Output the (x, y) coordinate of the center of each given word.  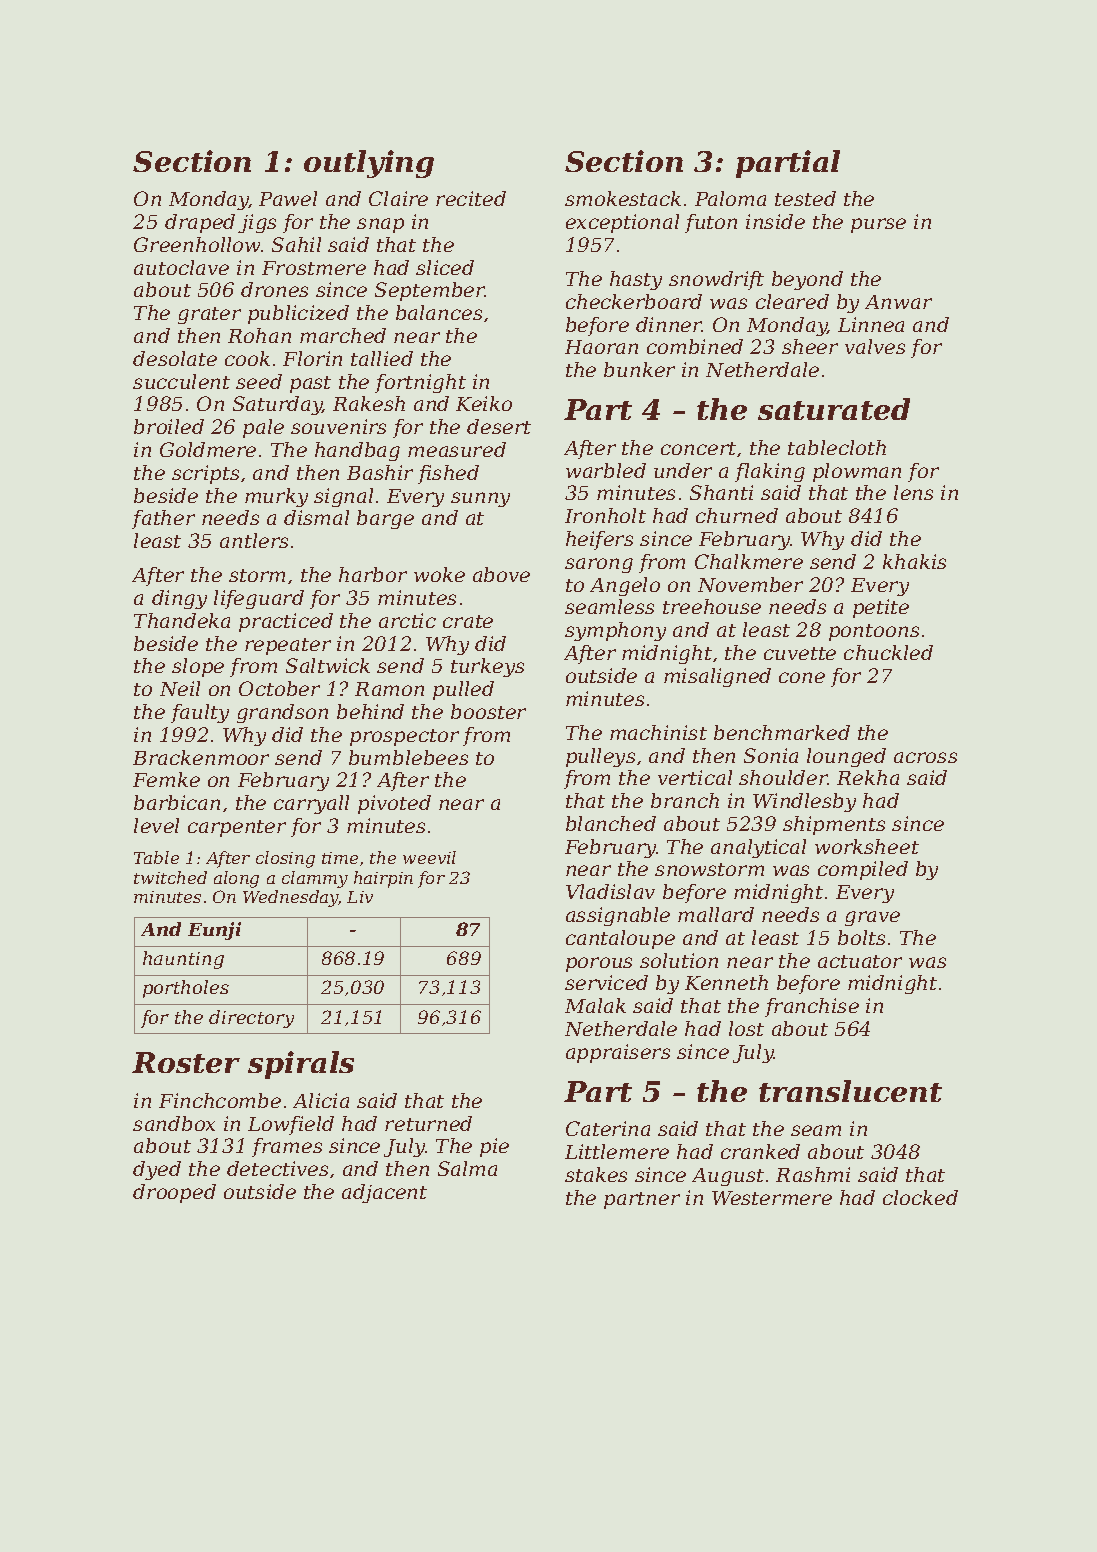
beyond (807, 280)
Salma (467, 1168)
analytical (758, 848)
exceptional (622, 223)
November (750, 584)
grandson (282, 713)
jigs (257, 223)
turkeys (487, 667)
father (163, 519)
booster (488, 711)
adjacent (384, 1193)
